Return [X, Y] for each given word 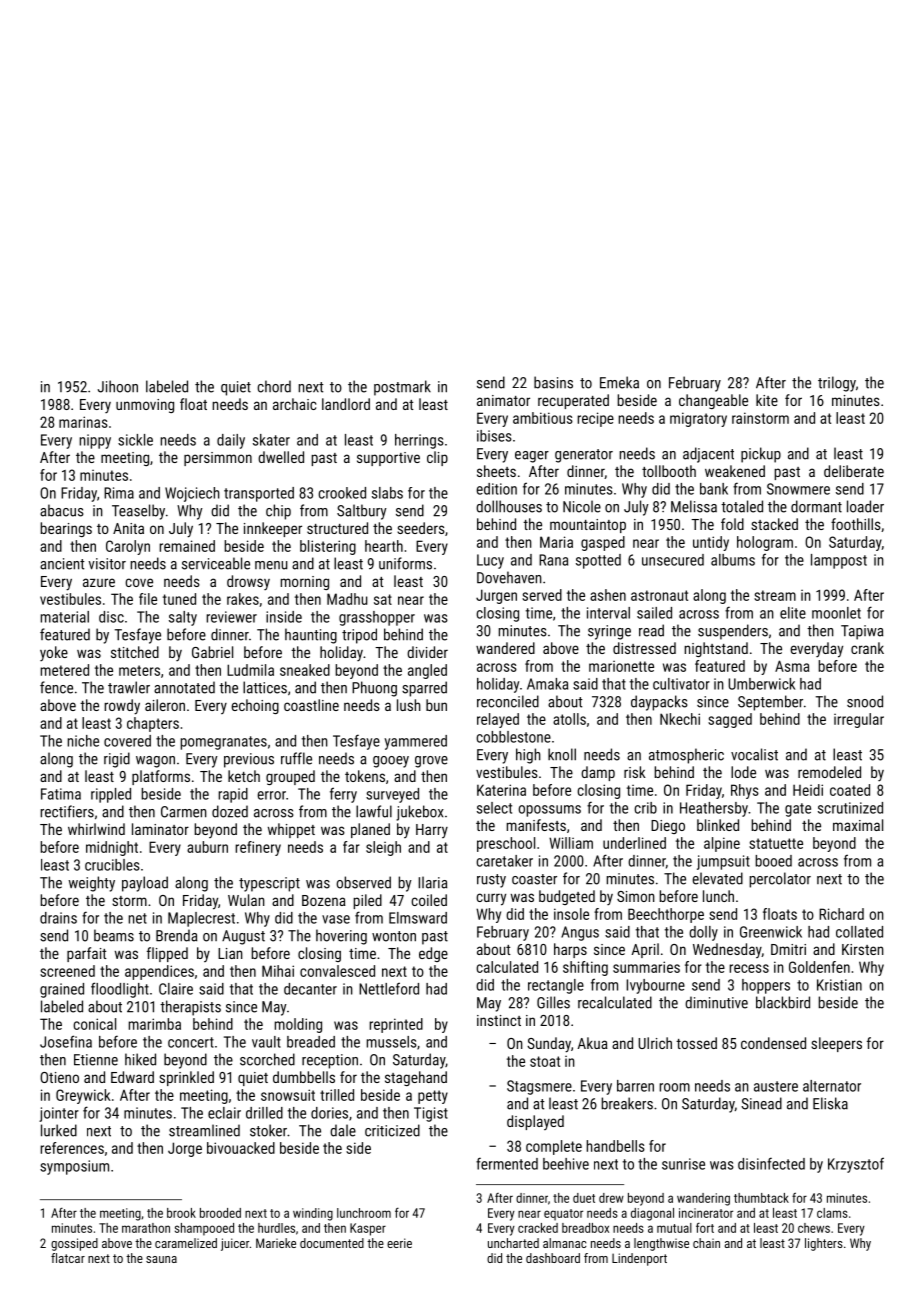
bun [436, 705]
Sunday [549, 1045]
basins [553, 382]
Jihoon [118, 386]
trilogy [837, 384]
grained [62, 990]
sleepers [836, 1044]
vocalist [754, 754]
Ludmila [250, 670]
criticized [392, 1130]
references [72, 1148]
